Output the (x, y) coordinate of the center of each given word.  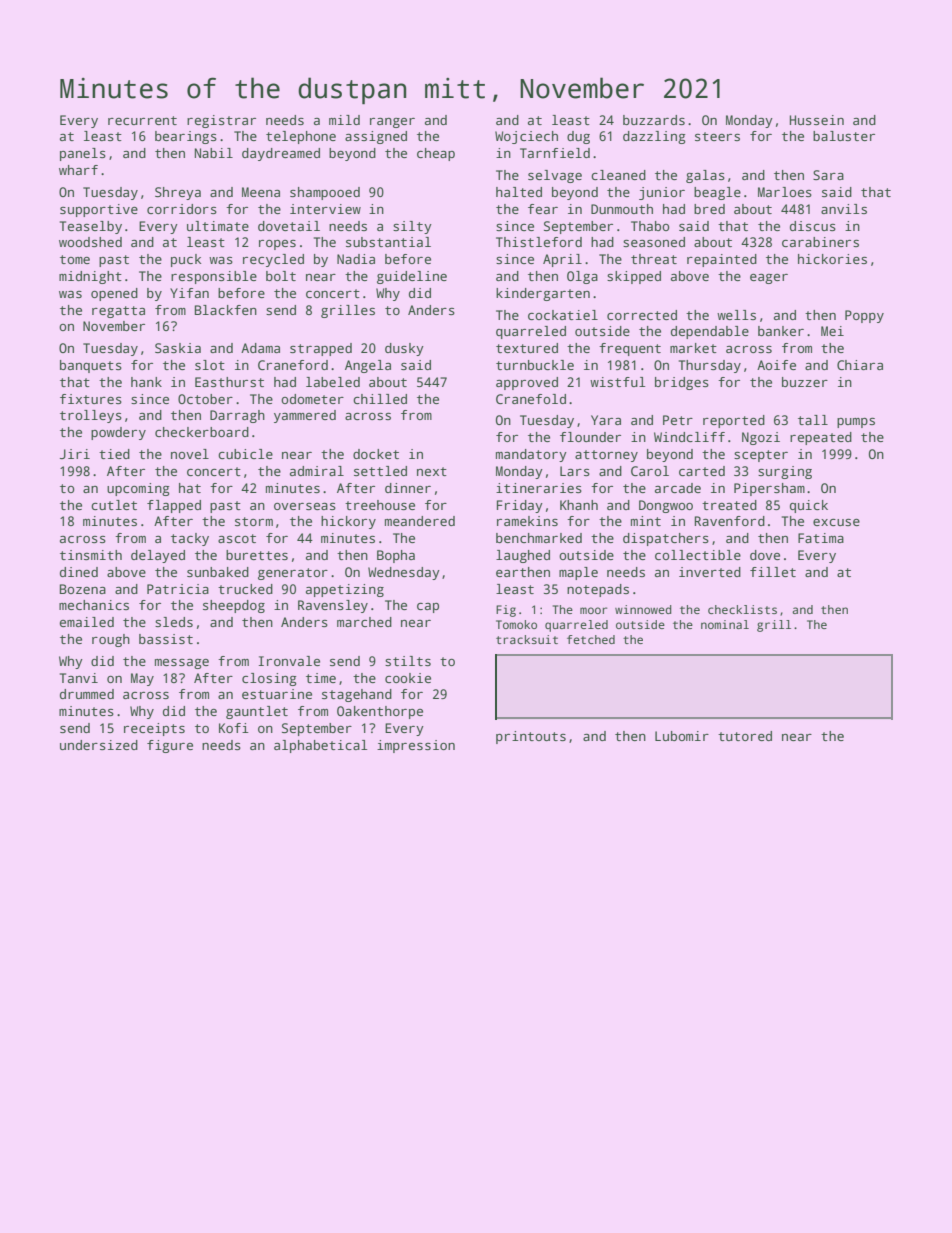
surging (785, 472)
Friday (520, 506)
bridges (682, 383)
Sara (828, 175)
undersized (99, 745)
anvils (844, 209)
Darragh (237, 416)
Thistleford (539, 242)
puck (186, 260)
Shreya (178, 193)
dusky (404, 349)
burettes (257, 555)
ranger (392, 123)
